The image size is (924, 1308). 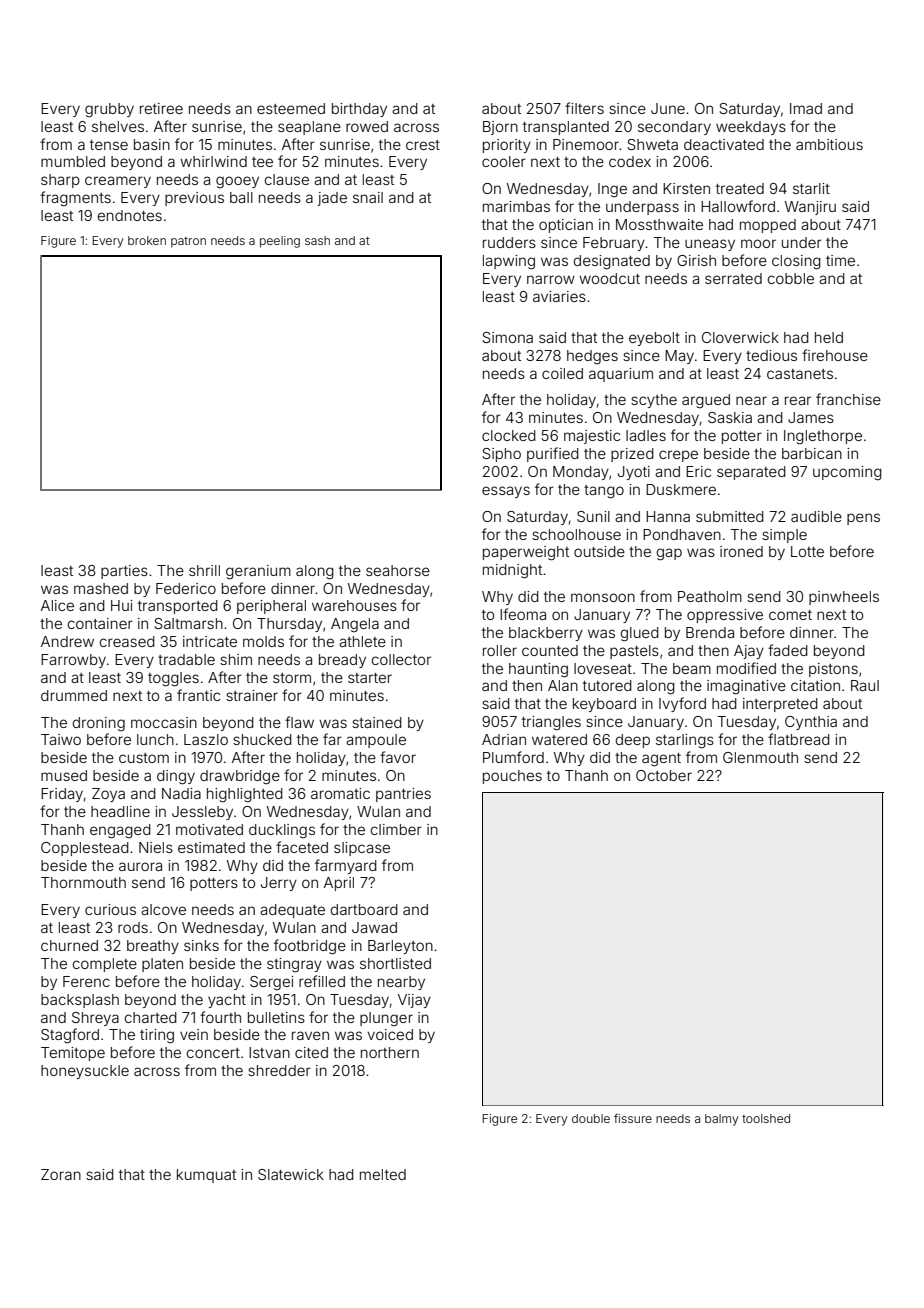 What do you see at coordinates (576, 534) in the document?
I see `schoolhouse` at bounding box center [576, 534].
